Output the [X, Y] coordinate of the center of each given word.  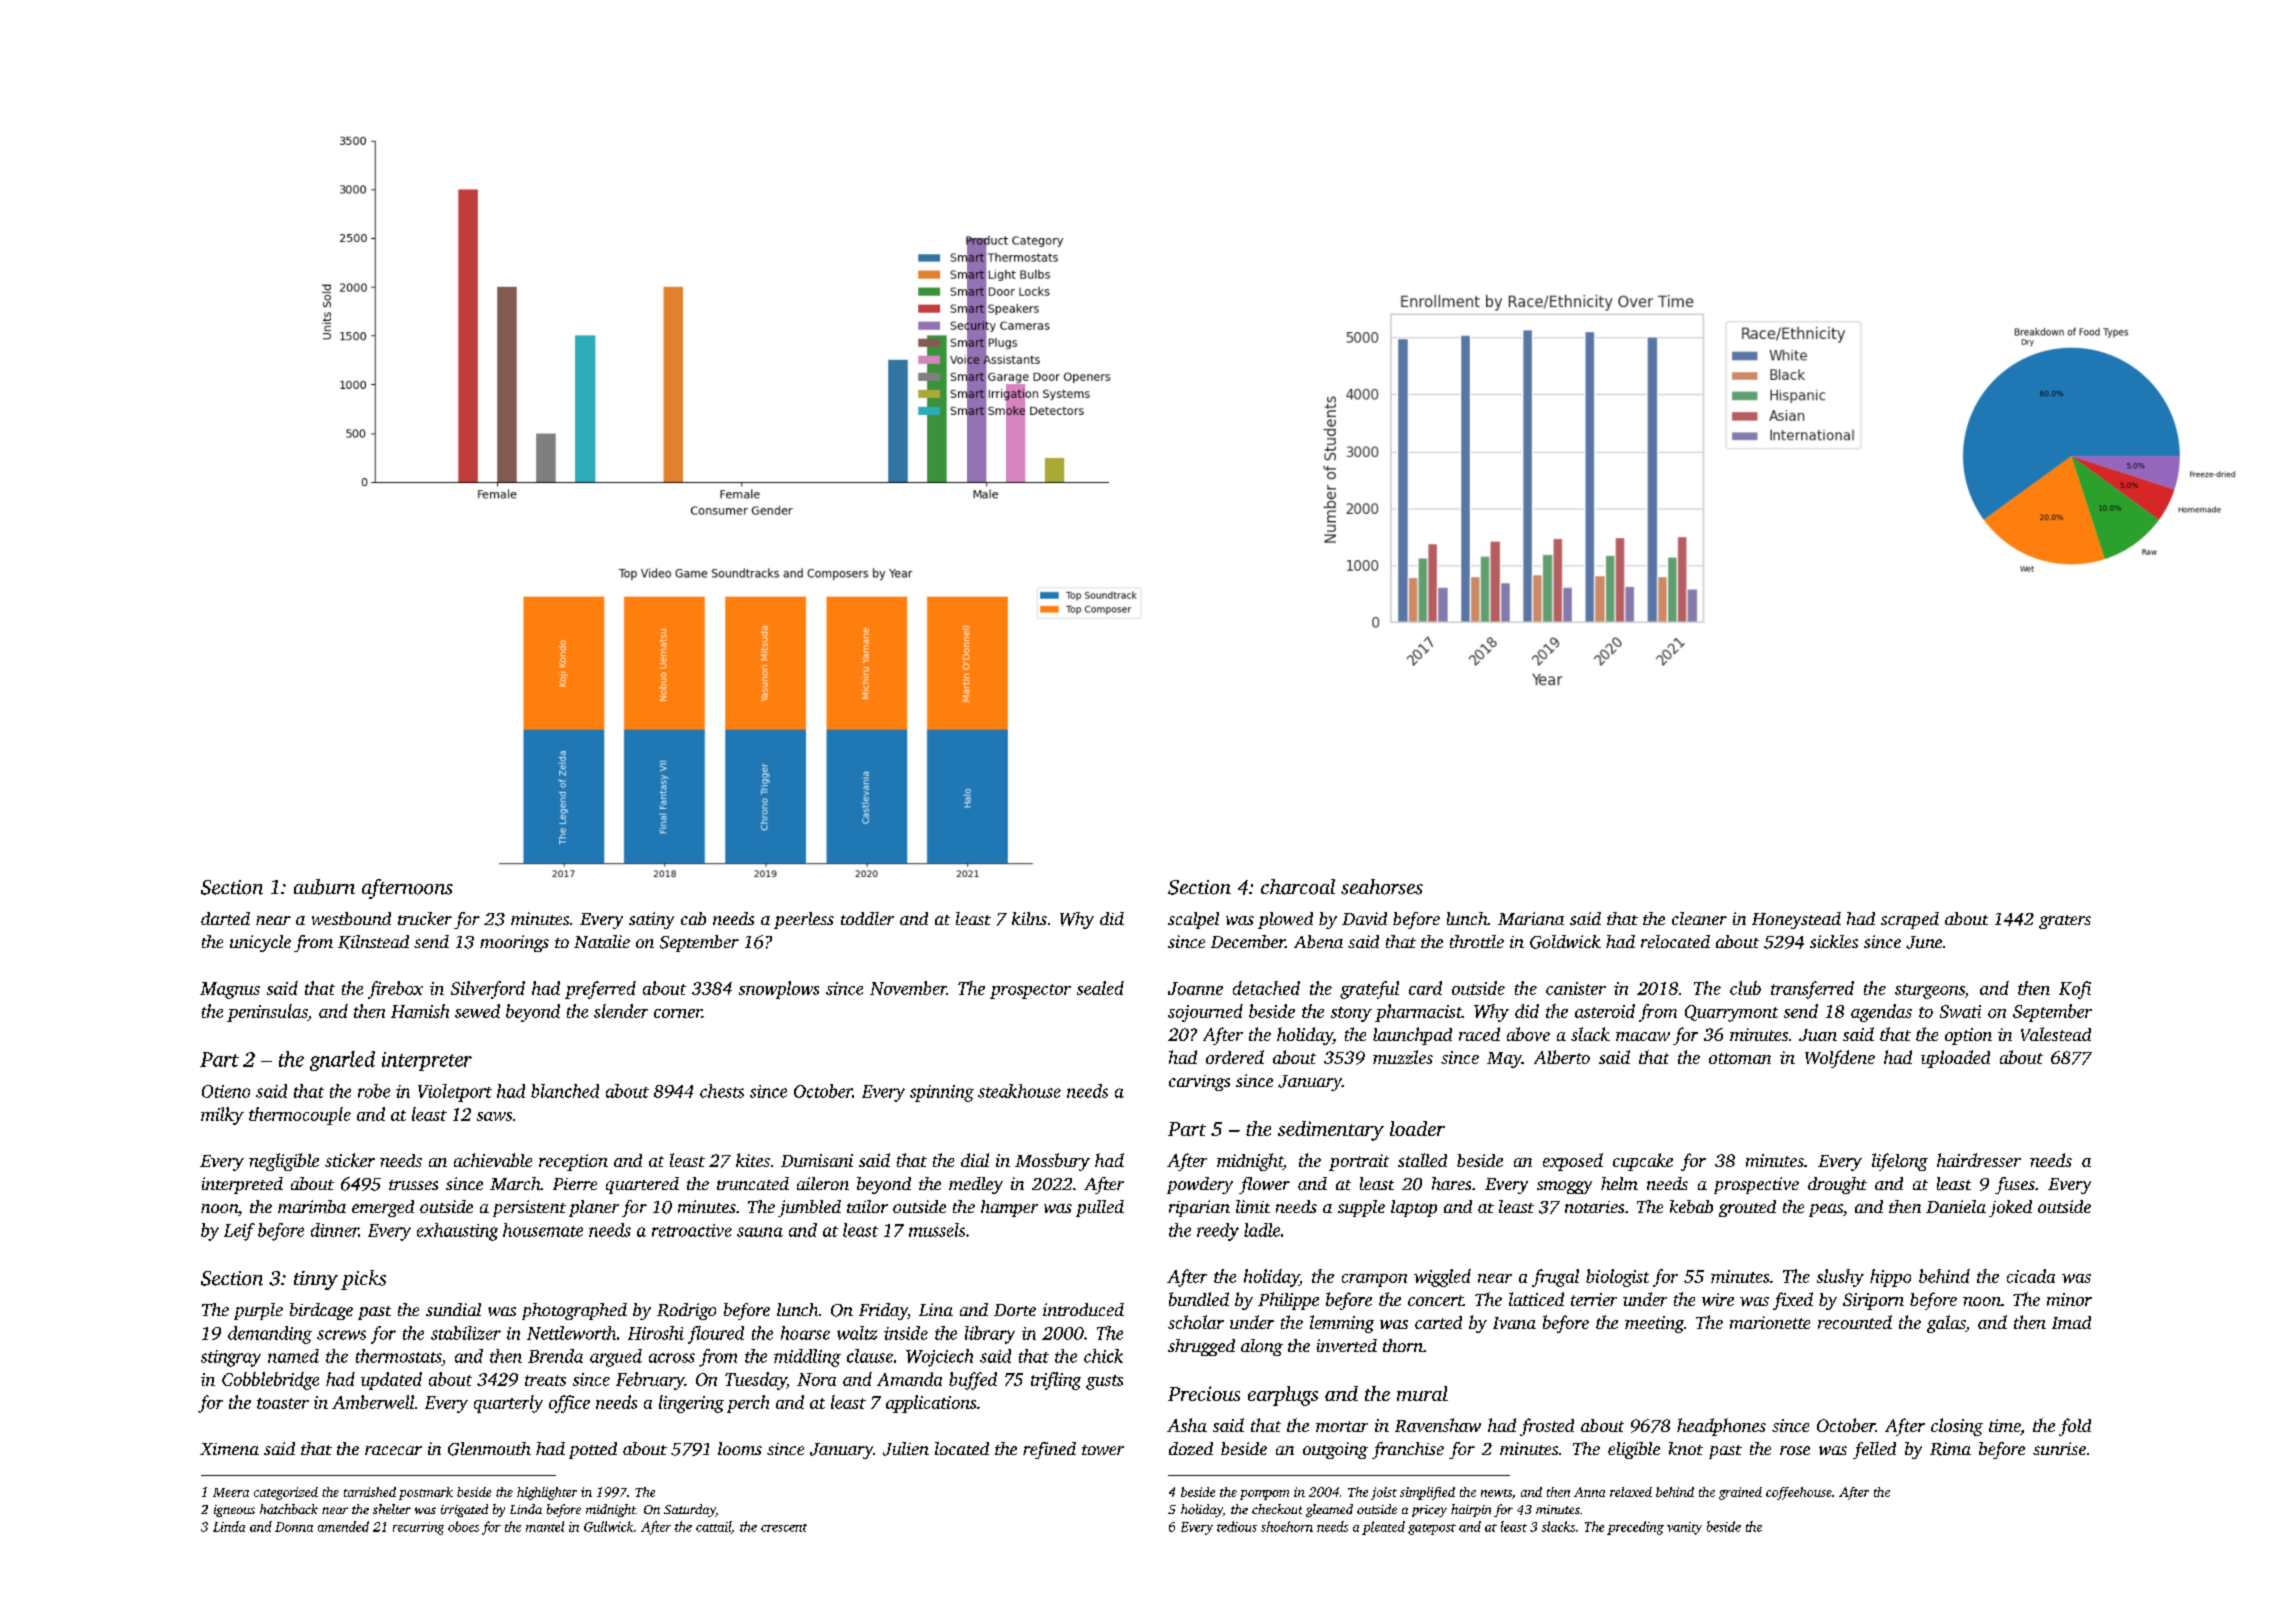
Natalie [602, 941]
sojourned [1205, 1013]
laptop [1414, 1208]
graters [2065, 922]
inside [906, 1333]
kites [753, 1160]
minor [2069, 1299]
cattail [713, 1526]
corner [678, 1013]
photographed [574, 1311]
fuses [2015, 1185]
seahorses [1382, 887]
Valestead [2056, 1034]
